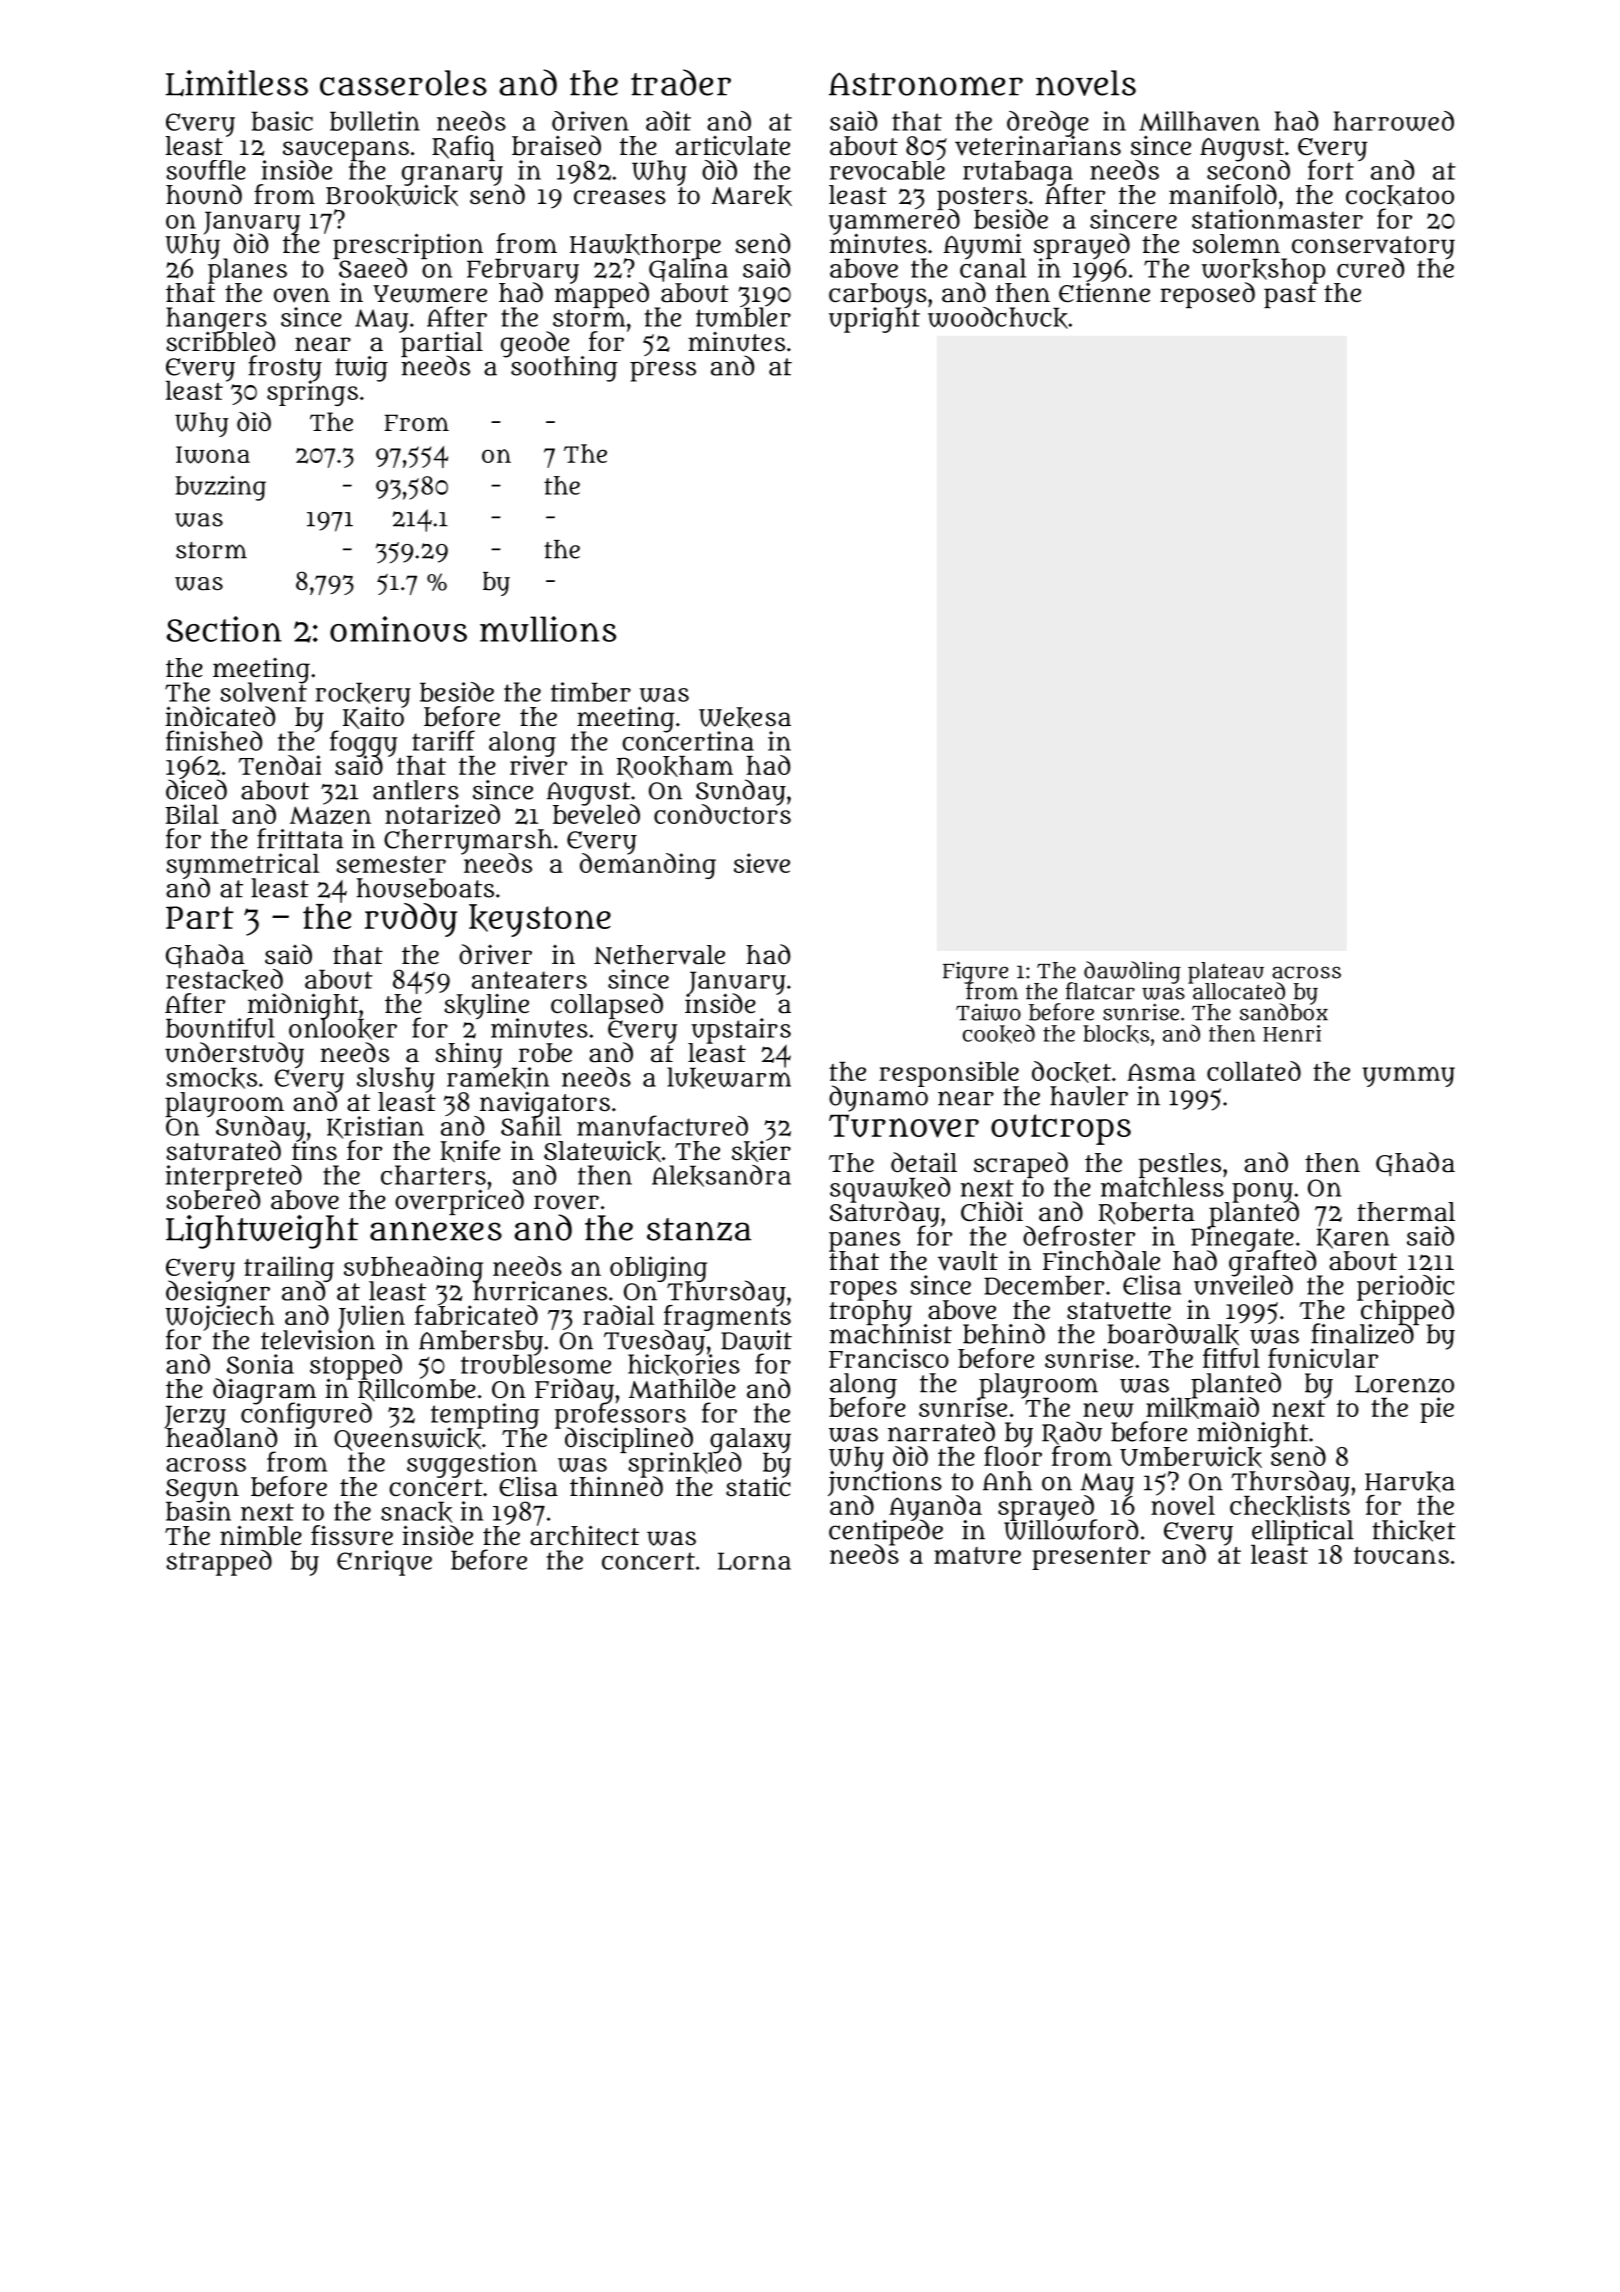  I want to click on diagram, so click(264, 1391).
